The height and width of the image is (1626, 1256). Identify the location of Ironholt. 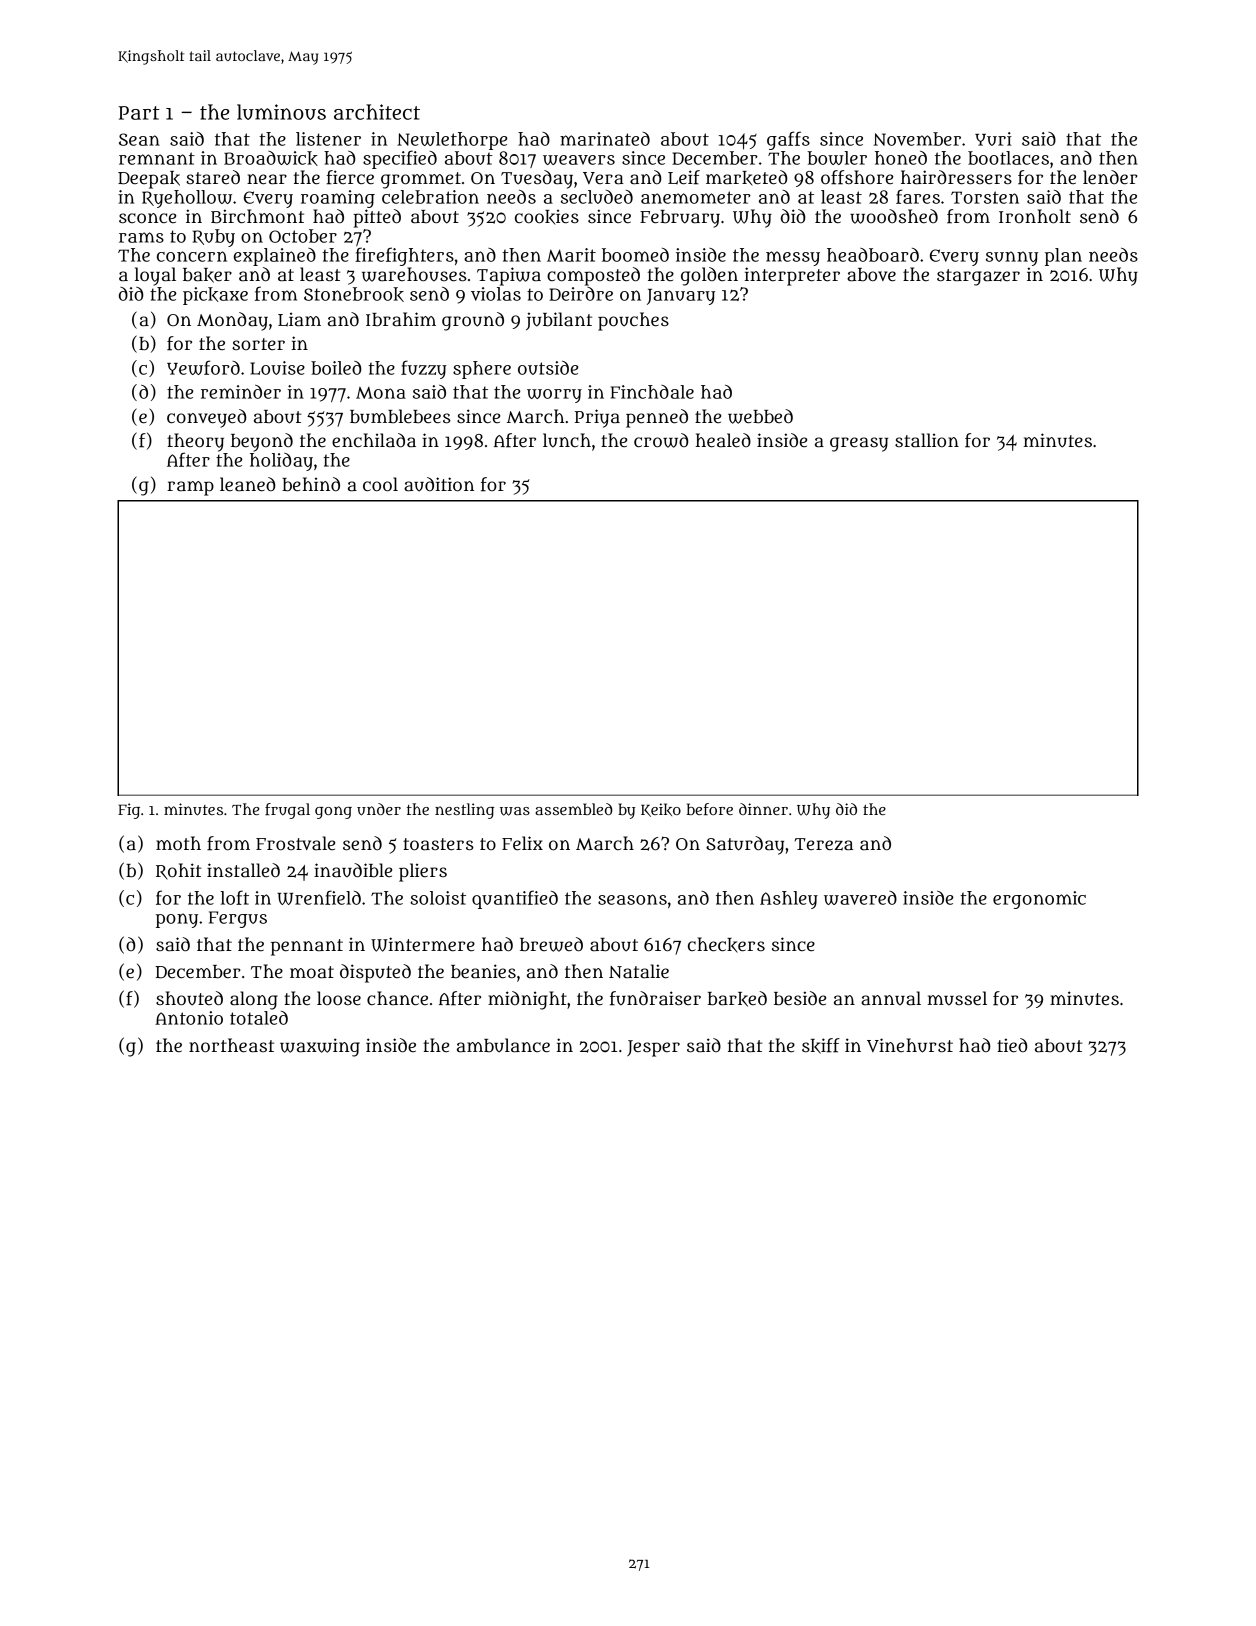
(1035, 216).
